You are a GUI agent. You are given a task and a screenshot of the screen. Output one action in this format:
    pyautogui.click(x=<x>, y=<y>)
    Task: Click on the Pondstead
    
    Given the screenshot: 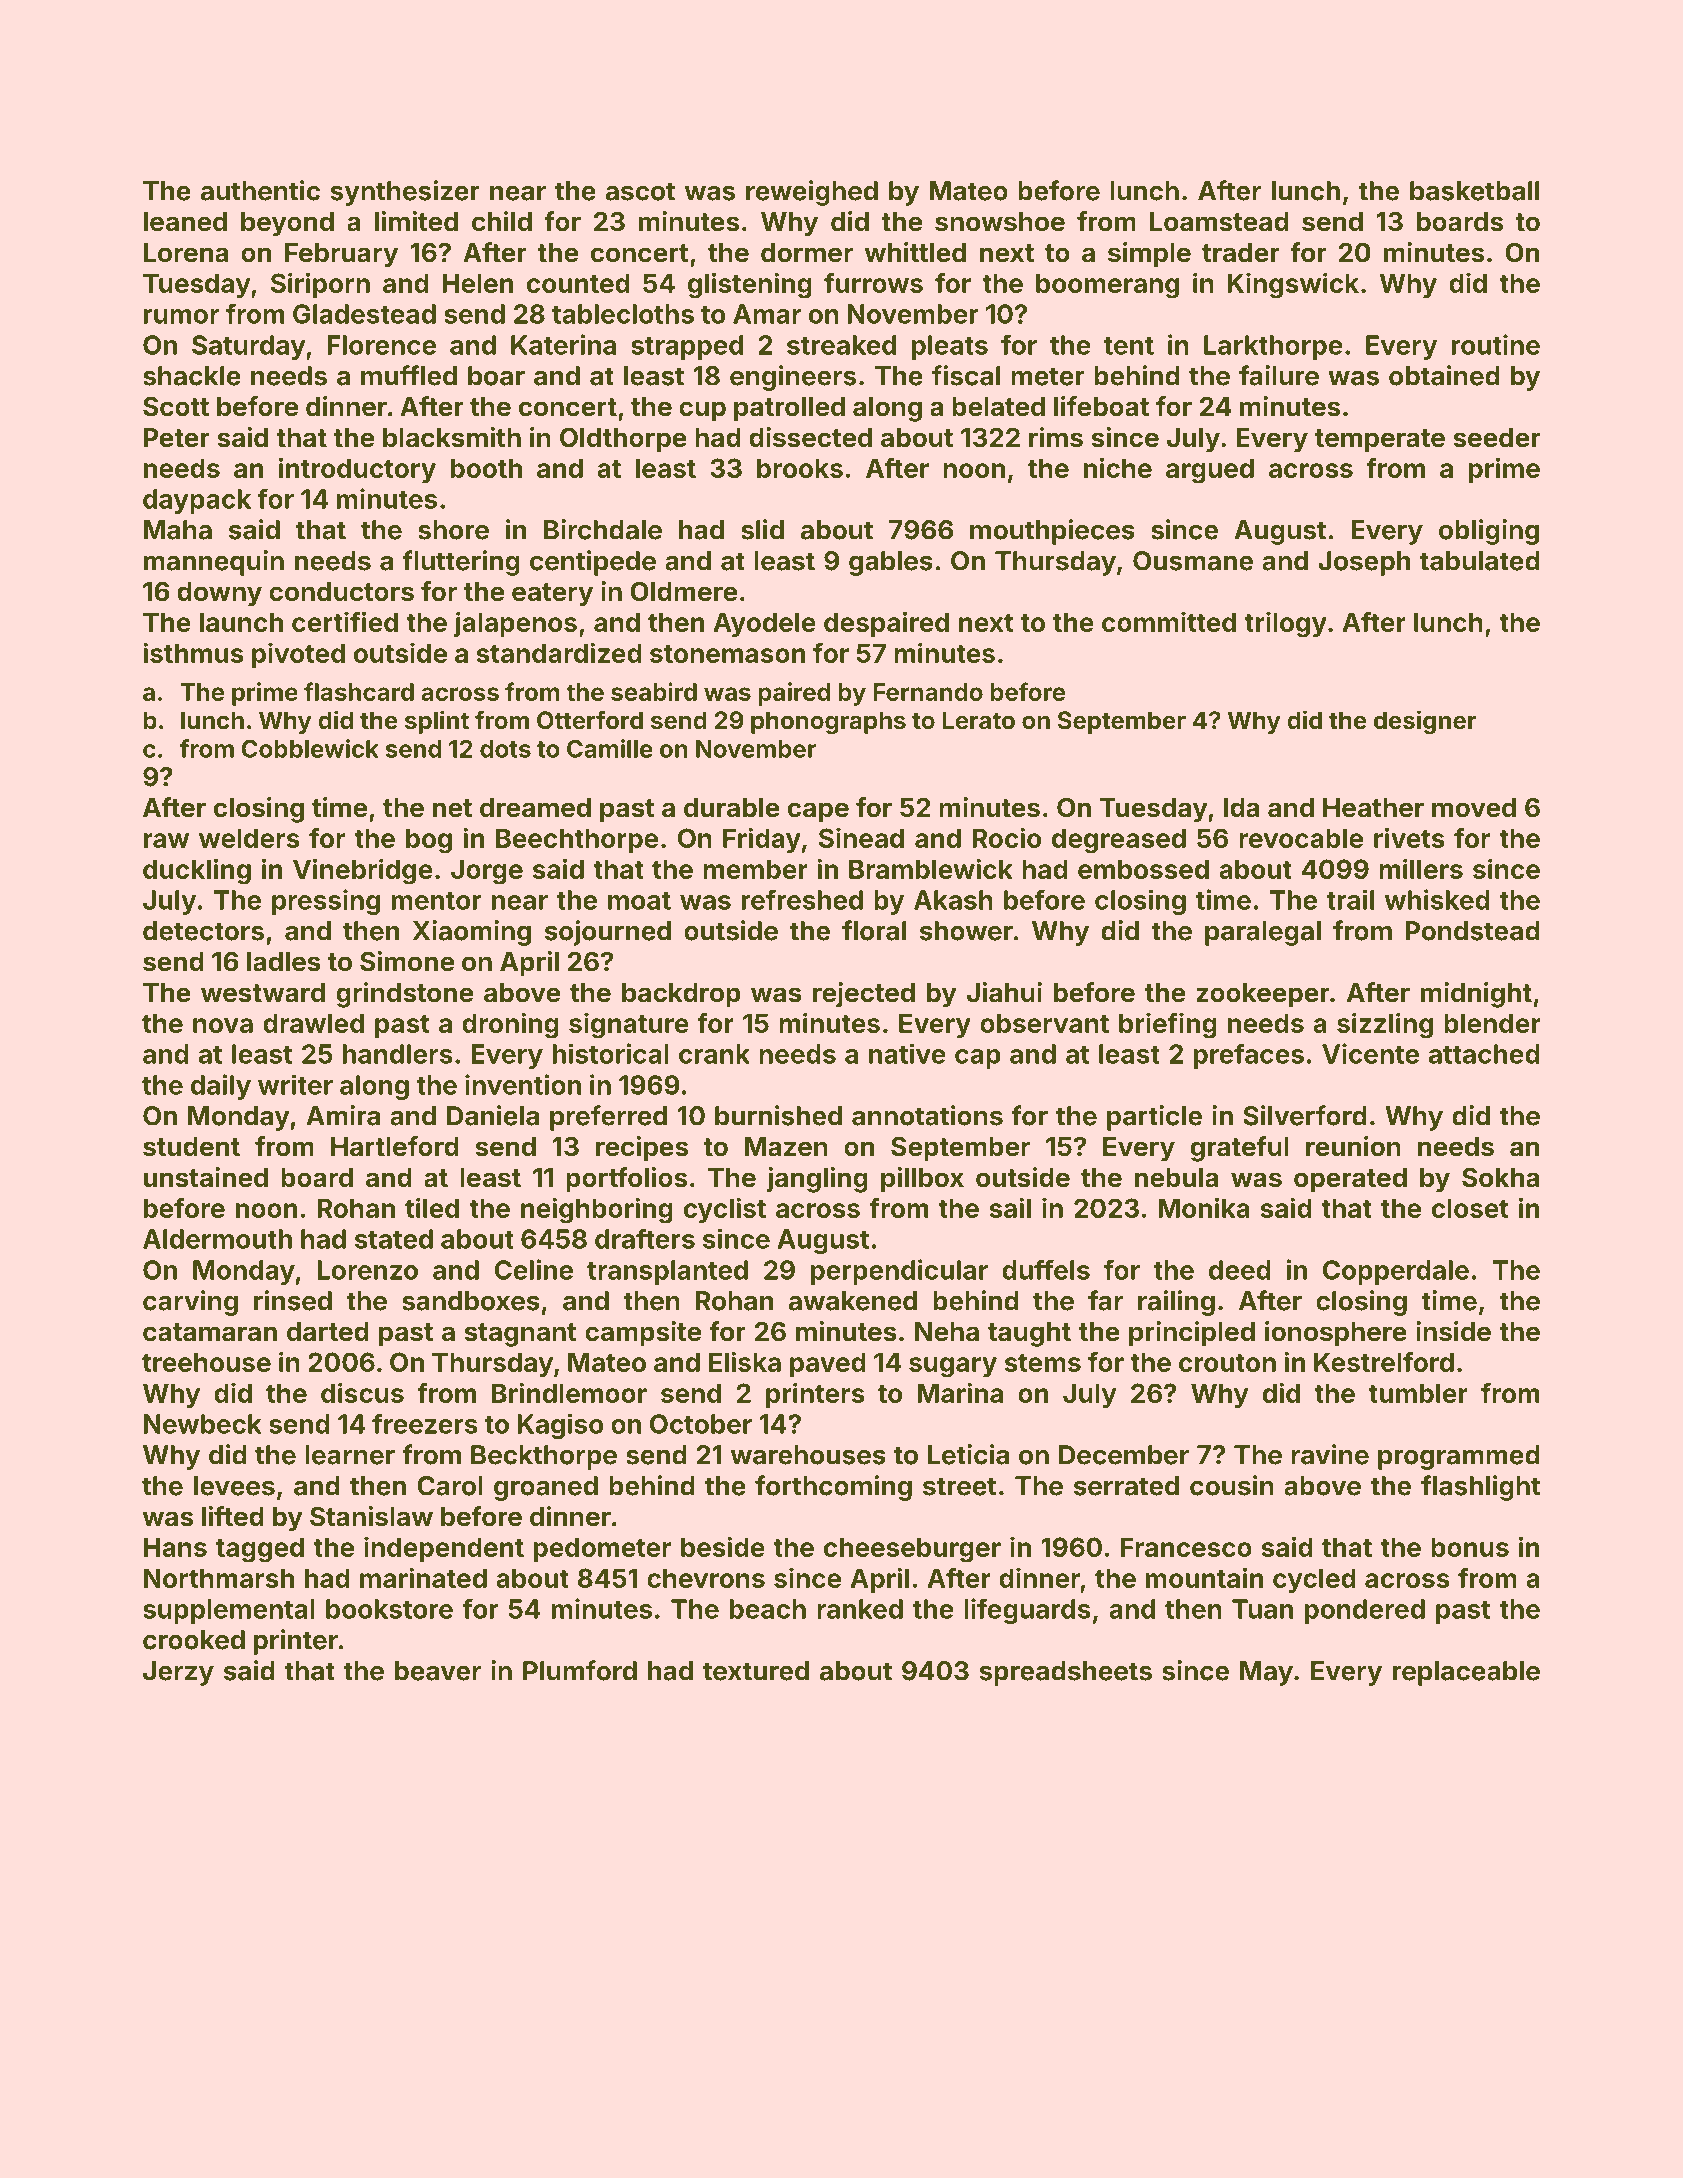 What is the action you would take?
    pyautogui.click(x=1472, y=931)
